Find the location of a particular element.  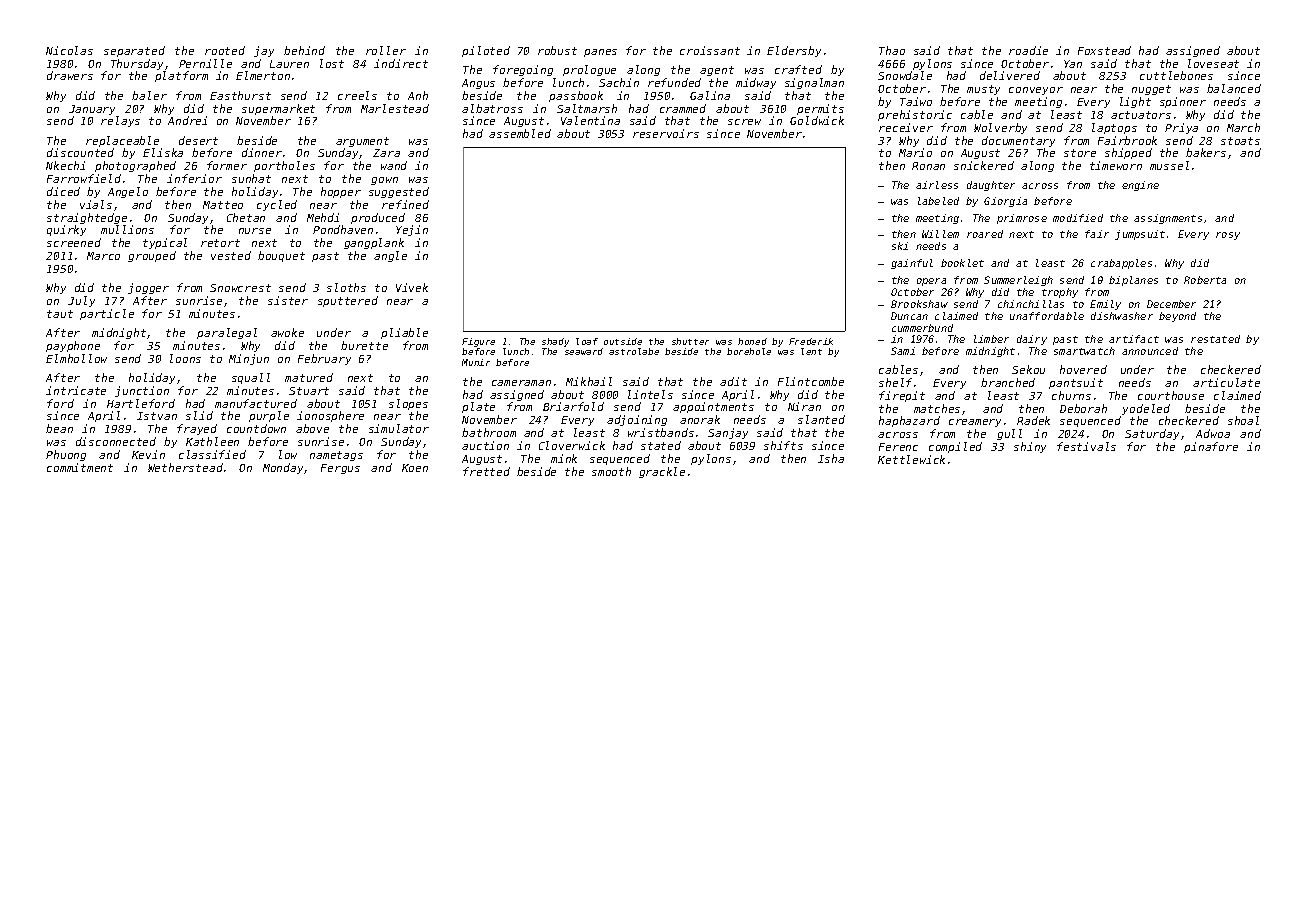

pliable is located at coordinates (404, 333).
